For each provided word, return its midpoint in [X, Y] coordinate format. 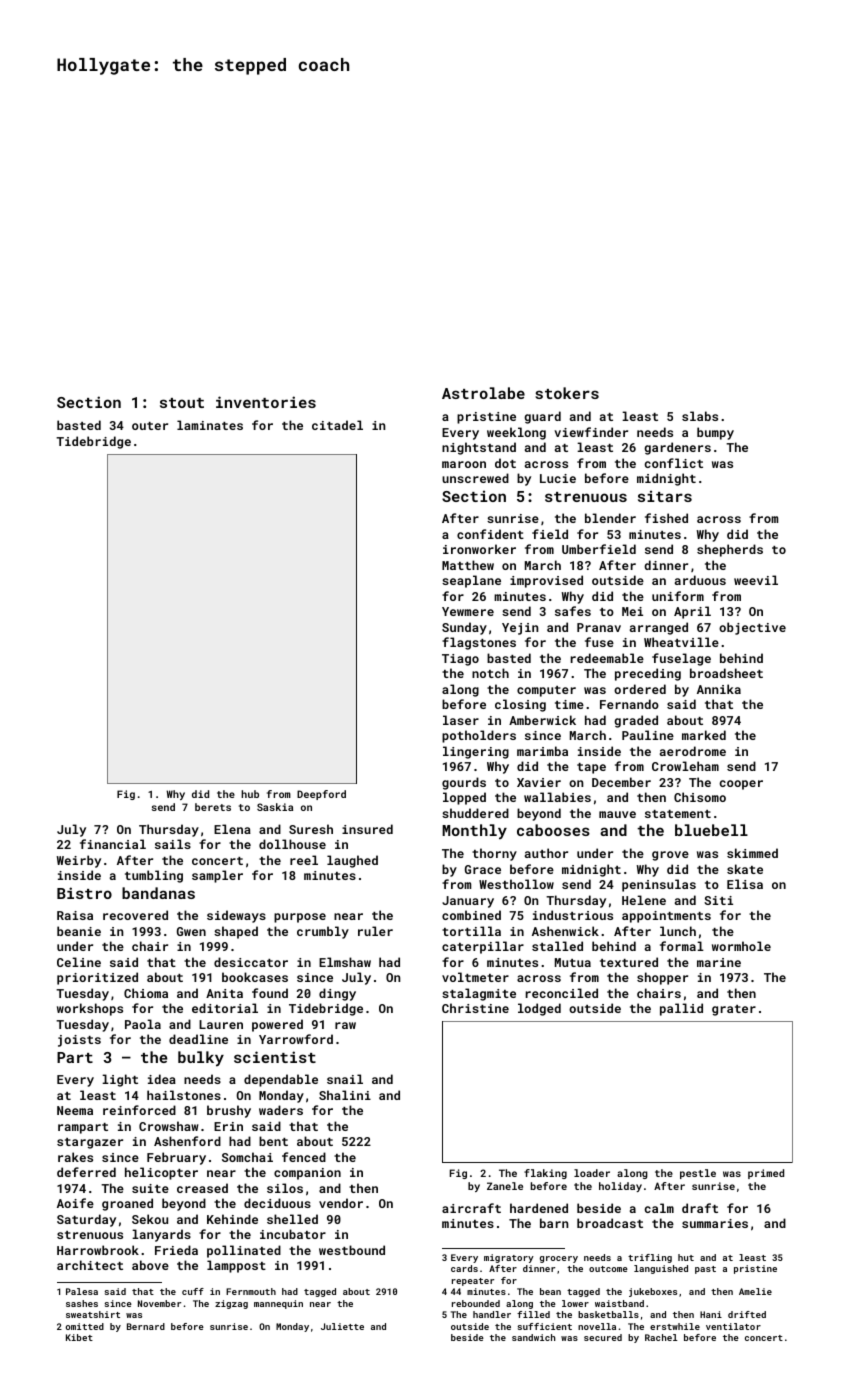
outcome [608, 1269]
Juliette [342, 1326]
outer [150, 426]
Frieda [176, 1250]
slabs [700, 416]
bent [273, 1141]
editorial [225, 1008]
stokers [567, 393]
